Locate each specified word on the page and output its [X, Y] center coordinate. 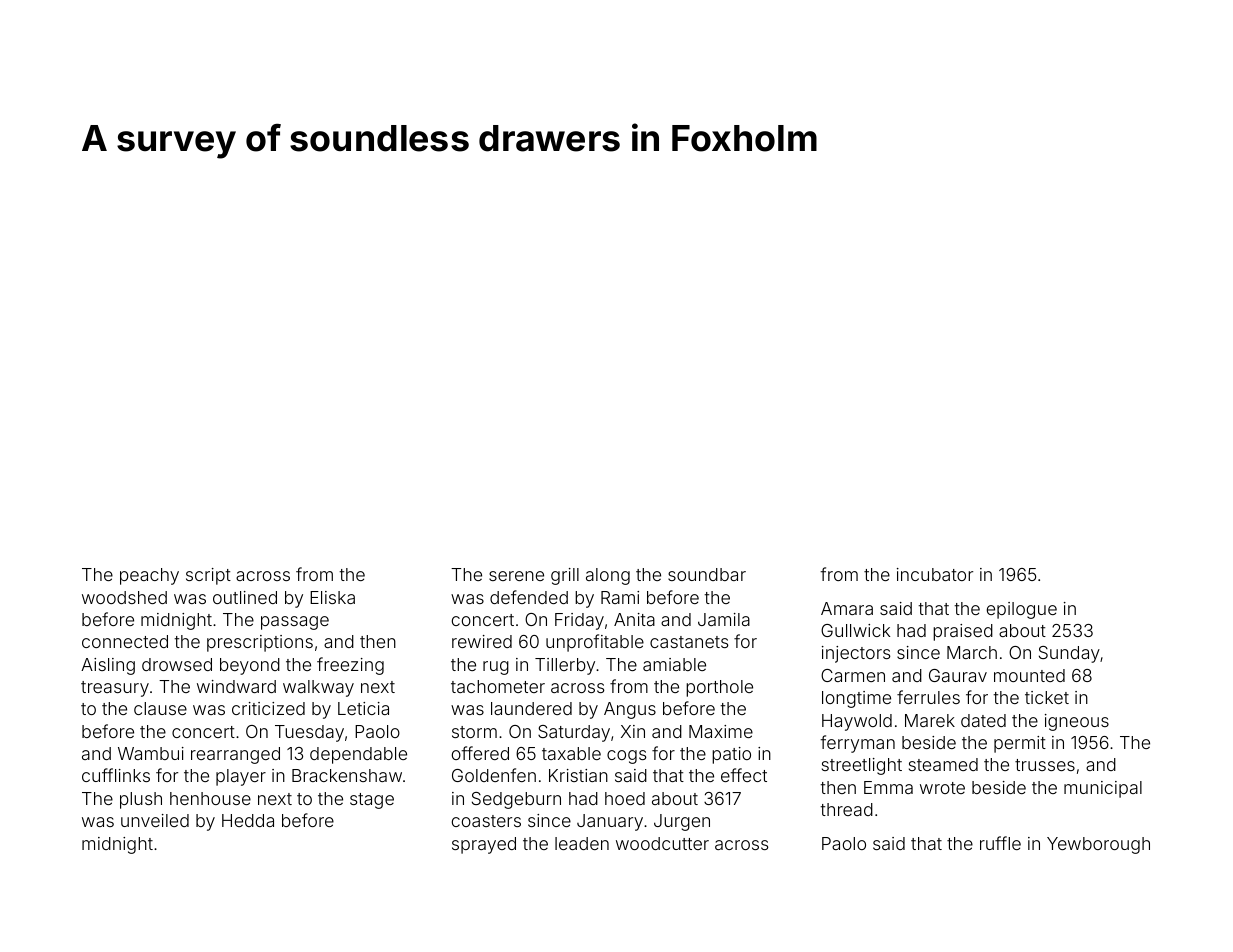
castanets [689, 642]
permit [1020, 744]
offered [480, 753]
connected [125, 641]
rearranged [235, 755]
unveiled [155, 820]
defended [529, 597]
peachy [149, 576]
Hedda [248, 820]
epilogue [1022, 610]
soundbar [707, 574]
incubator [935, 574]
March [972, 652]
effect [744, 775]
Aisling [108, 666]
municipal [1103, 789]
